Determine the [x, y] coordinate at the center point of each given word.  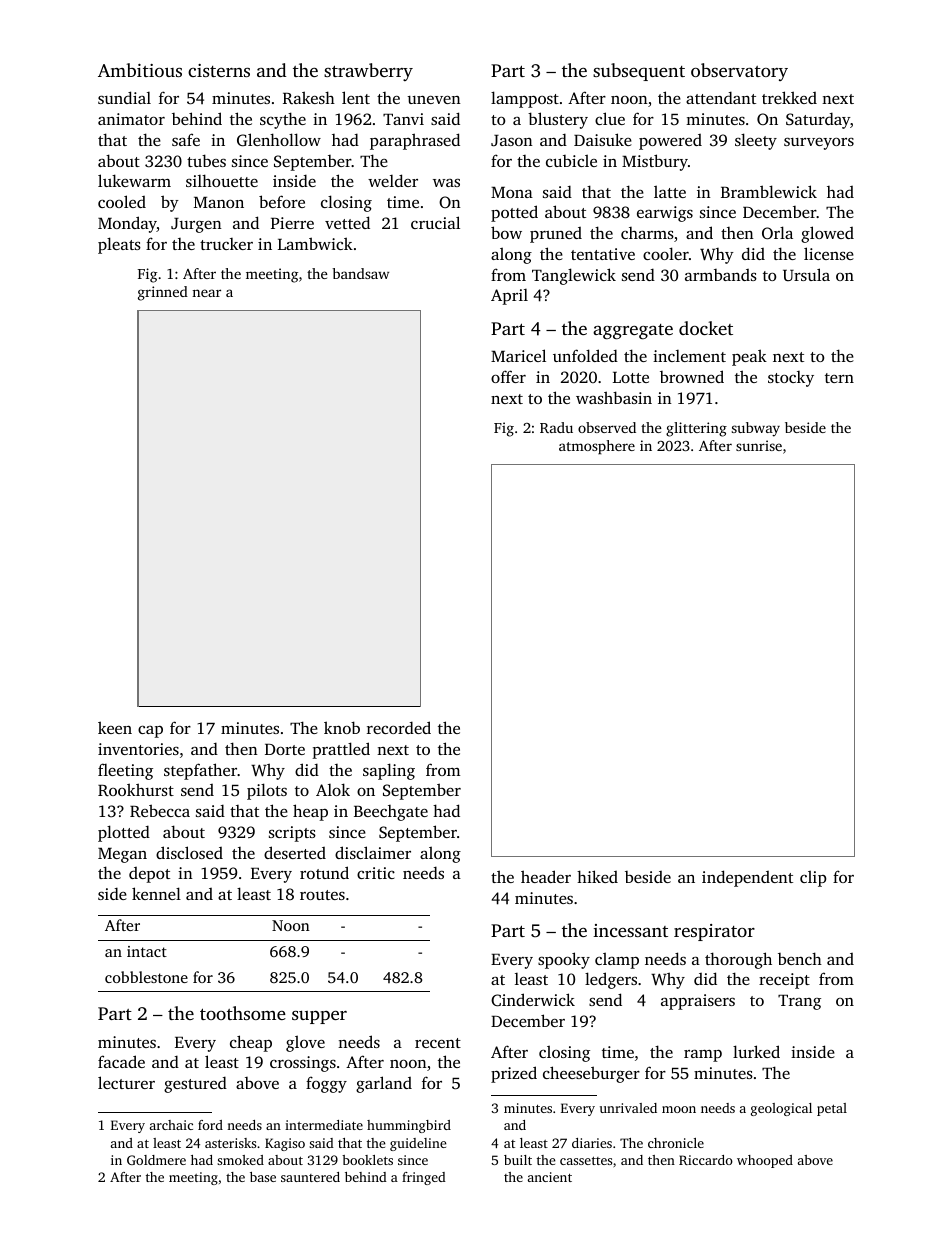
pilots [267, 791]
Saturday [818, 120]
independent [747, 878]
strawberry [368, 72]
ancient [550, 1177]
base [263, 1177]
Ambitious [140, 70]
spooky [564, 960]
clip [813, 878]
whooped [765, 1161]
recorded [399, 727]
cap [150, 732]
